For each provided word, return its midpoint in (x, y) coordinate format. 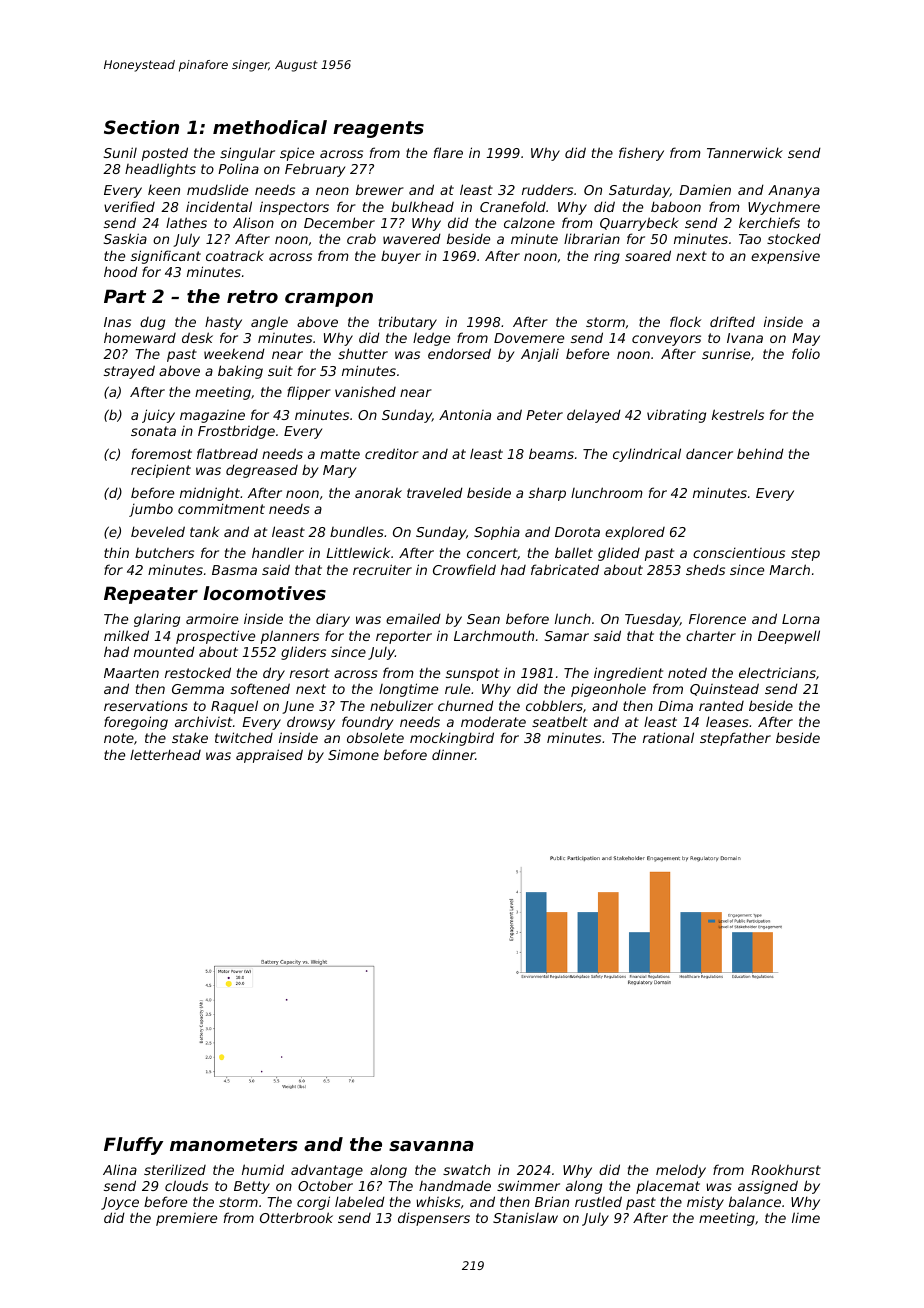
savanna (431, 1146)
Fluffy (133, 1146)
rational (668, 737)
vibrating (676, 416)
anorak (378, 493)
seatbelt (560, 721)
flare (448, 152)
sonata (153, 431)
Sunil (120, 152)
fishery (641, 154)
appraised (269, 756)
